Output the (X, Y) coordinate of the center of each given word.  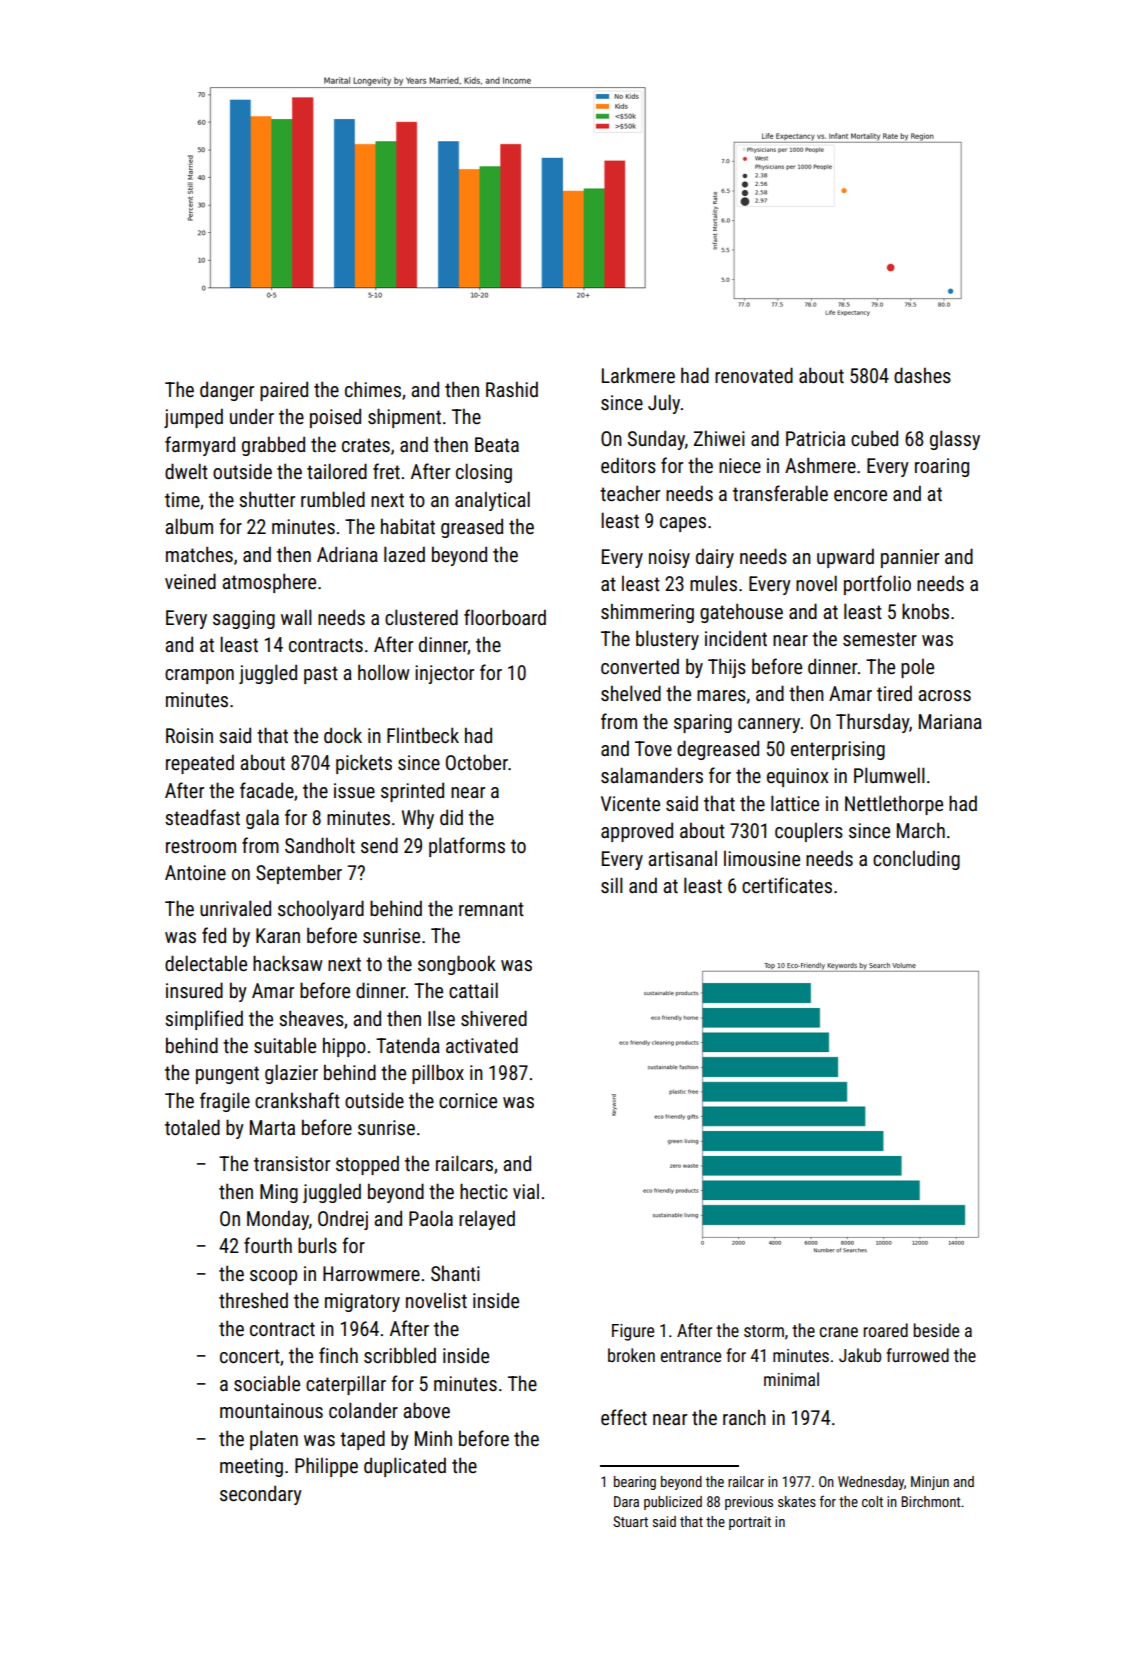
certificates (787, 885)
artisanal (682, 858)
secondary (261, 1495)
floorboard (505, 617)
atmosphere (269, 583)
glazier (291, 1074)
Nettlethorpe (894, 805)
